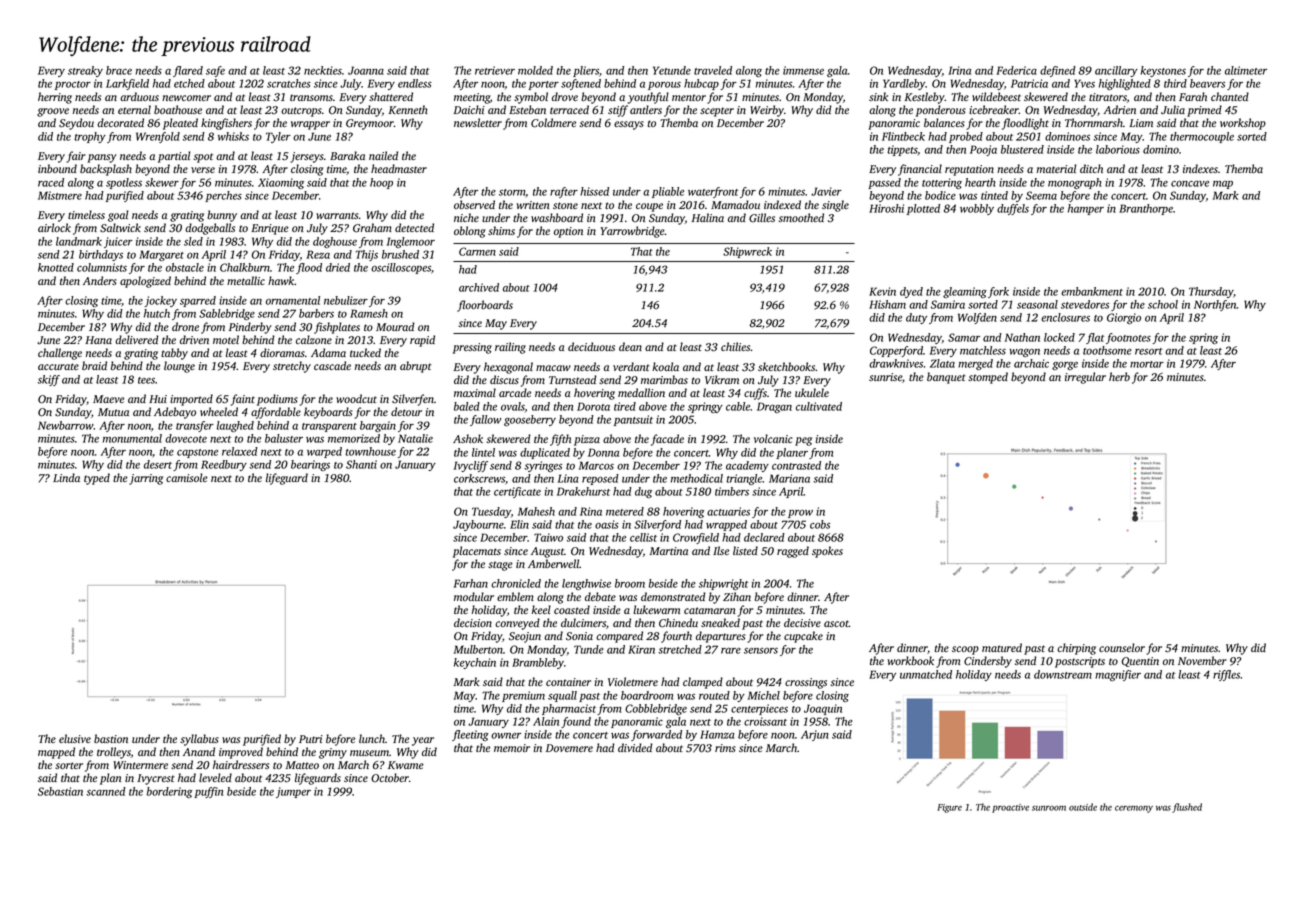  I want to click on Dovemere, so click(569, 748).
